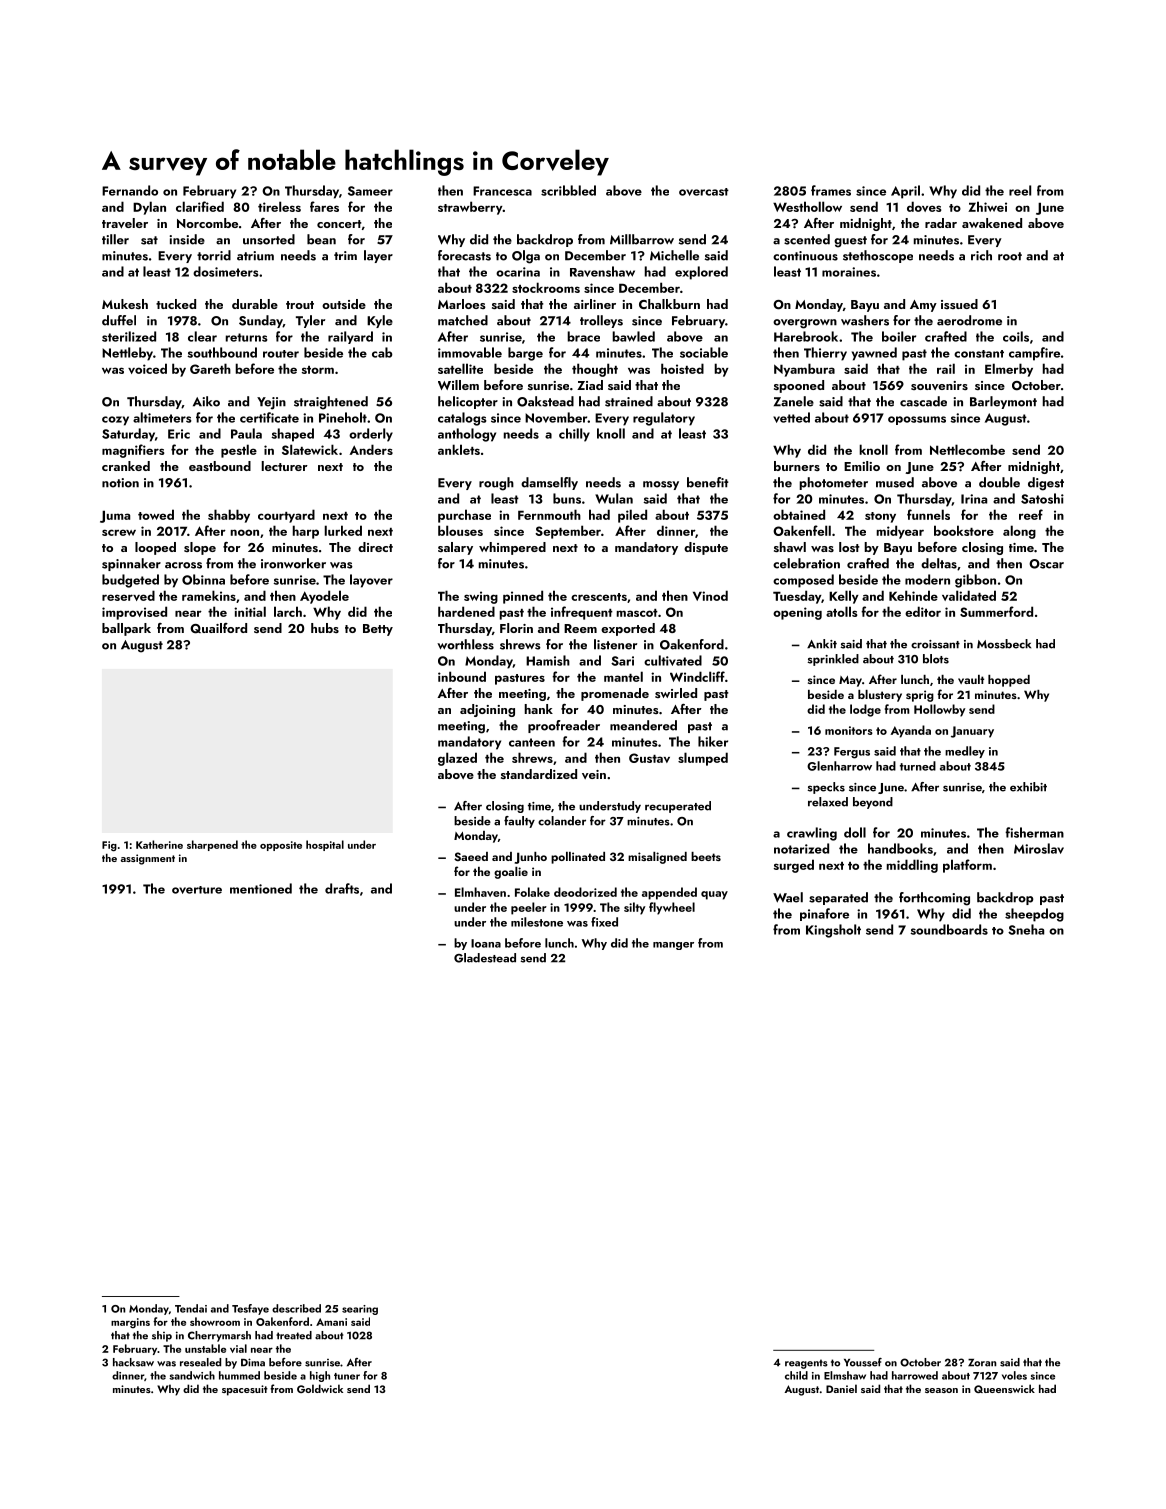  Describe the element at coordinates (485, 958) in the document. I see `Gladestead` at that location.
